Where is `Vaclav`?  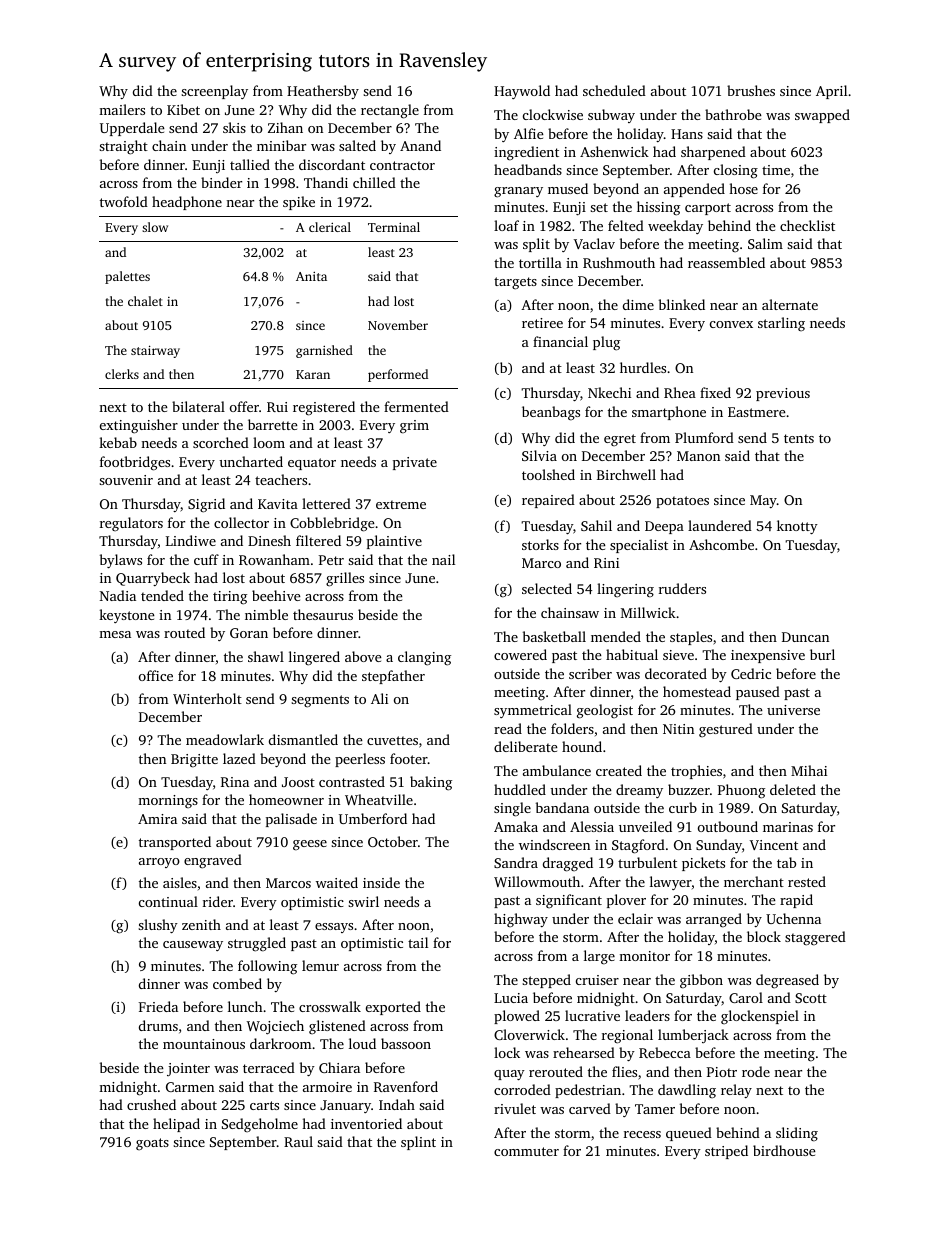 Vaclav is located at coordinates (594, 243).
